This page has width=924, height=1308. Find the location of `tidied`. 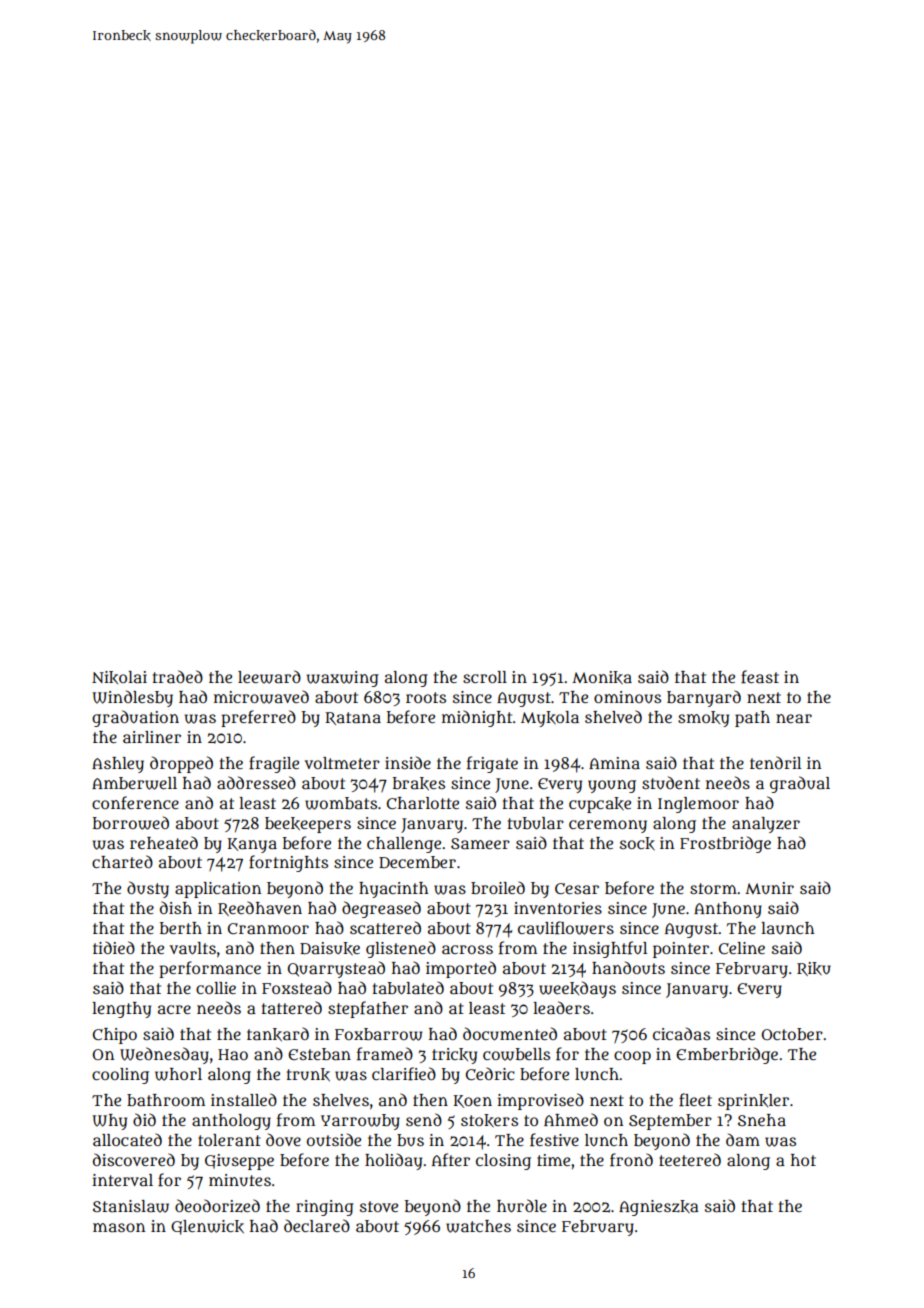

tidied is located at coordinates (114, 947).
